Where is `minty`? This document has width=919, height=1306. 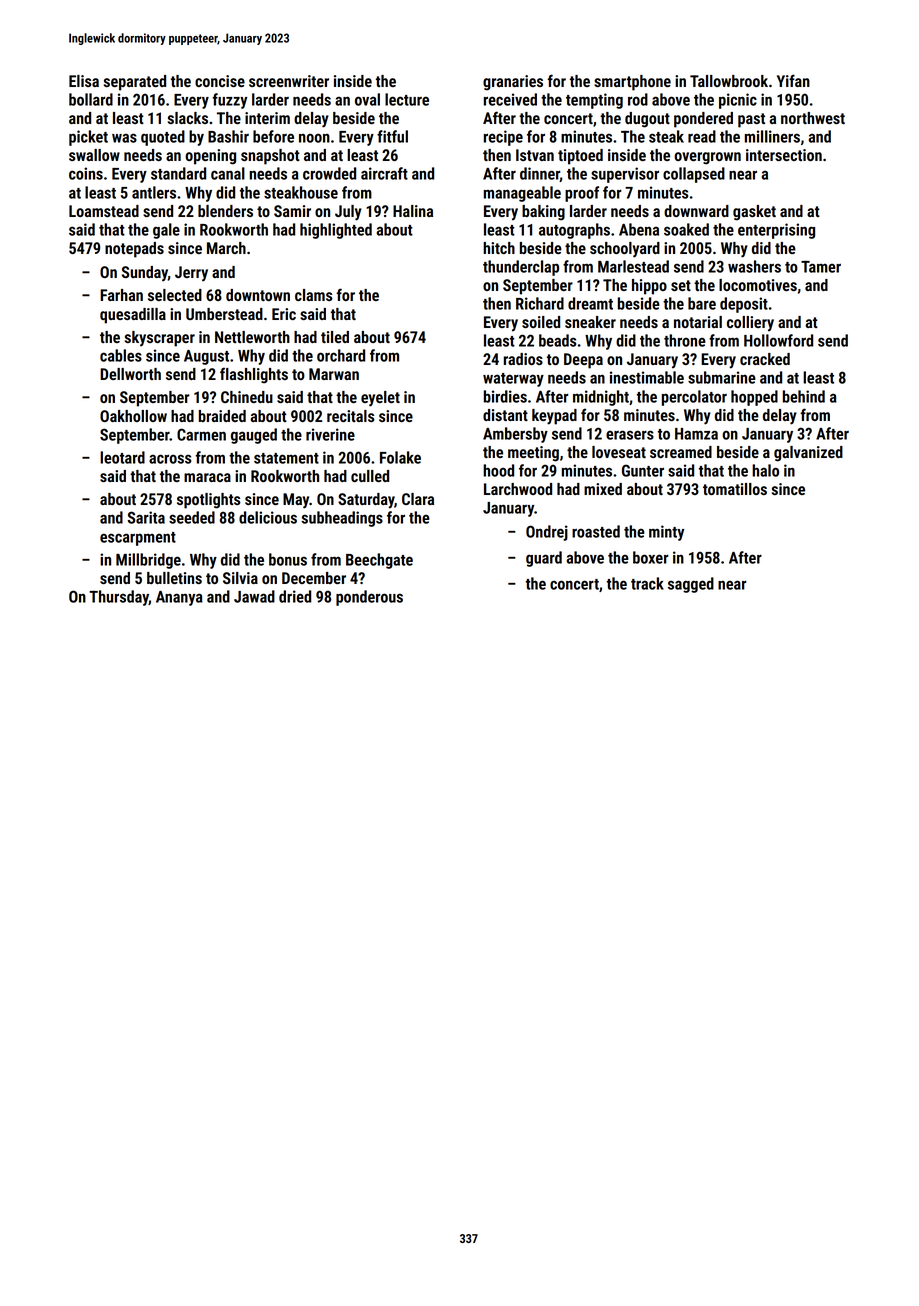
minty is located at coordinates (666, 533).
